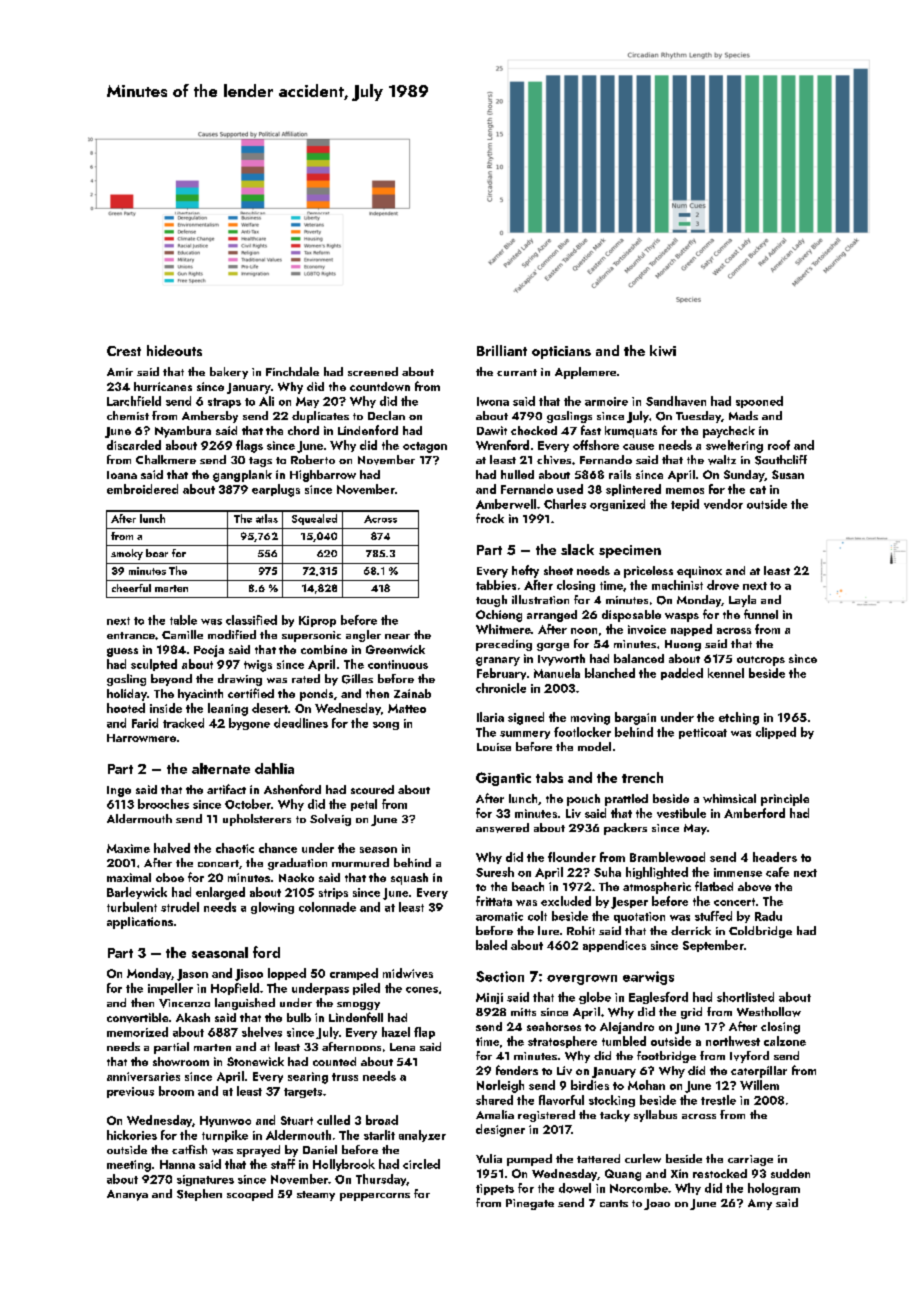 The width and height of the screenshot is (924, 1308). What do you see at coordinates (530, 1204) in the screenshot?
I see `Pinegate` at bounding box center [530, 1204].
